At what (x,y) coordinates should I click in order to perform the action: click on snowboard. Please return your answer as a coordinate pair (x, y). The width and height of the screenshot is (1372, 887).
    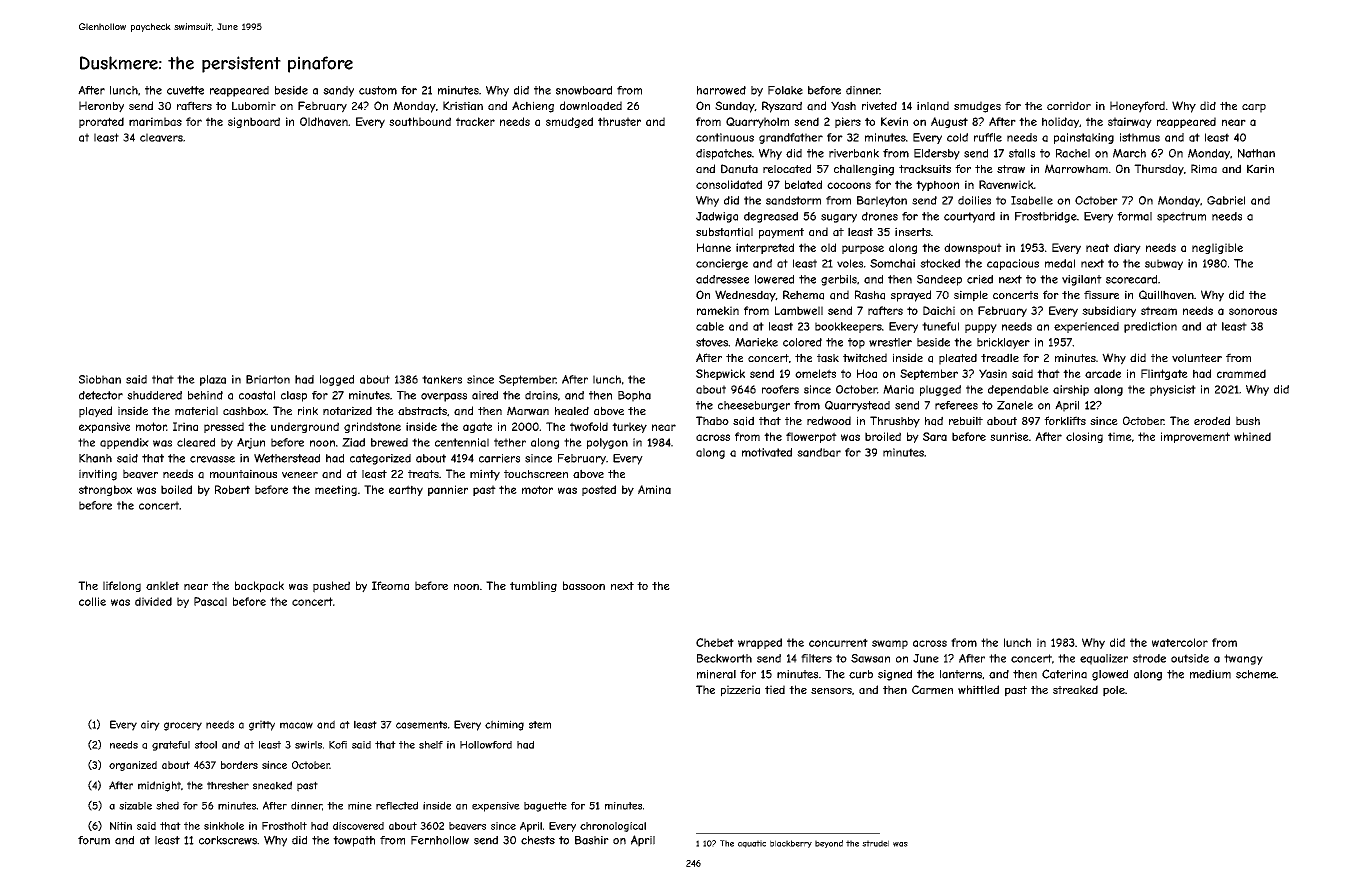
    Looking at the image, I should click on (584, 90).
